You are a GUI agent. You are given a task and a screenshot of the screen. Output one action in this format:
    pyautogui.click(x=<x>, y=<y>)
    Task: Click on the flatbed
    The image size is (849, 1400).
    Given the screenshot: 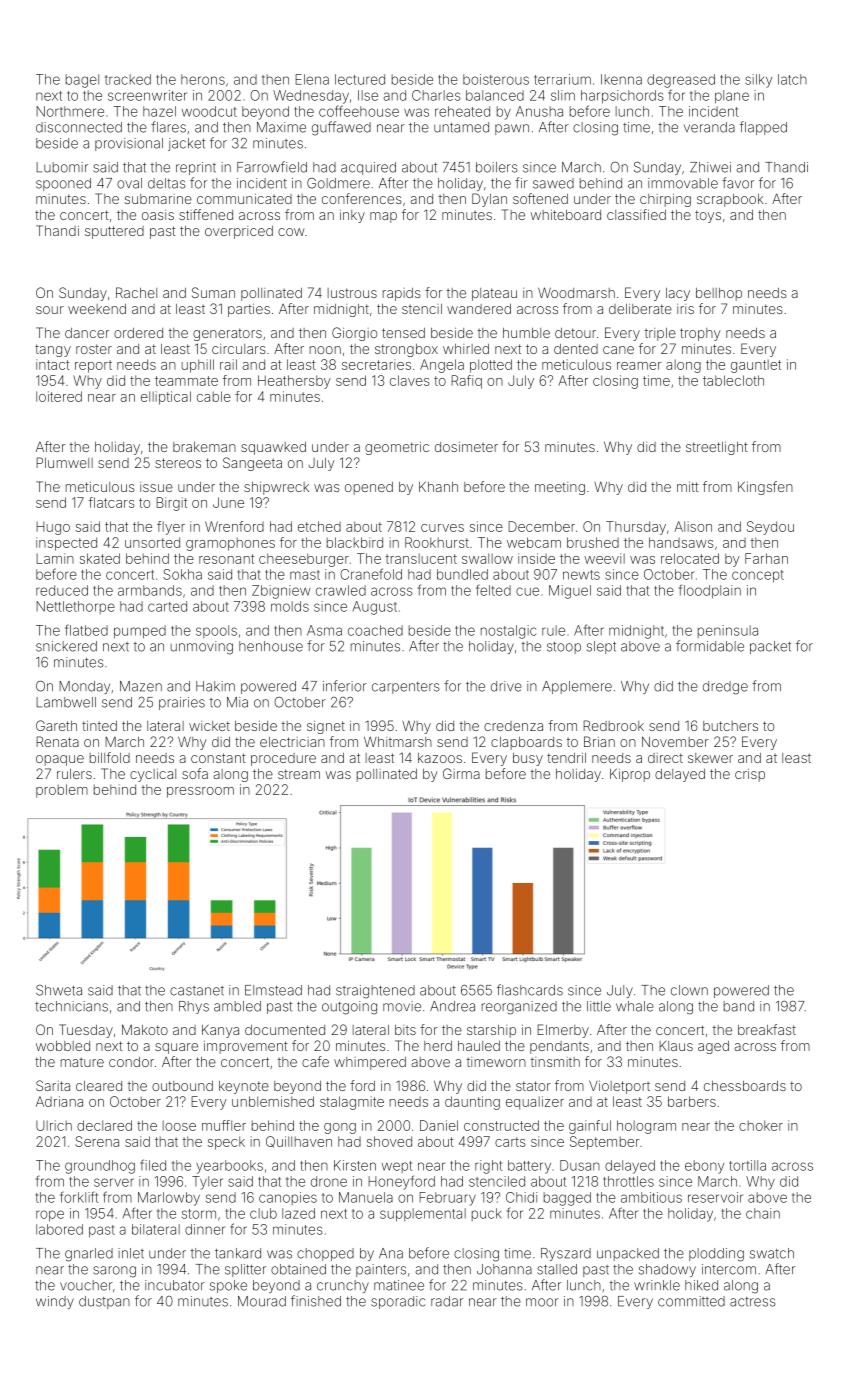 What is the action you would take?
    pyautogui.click(x=86, y=630)
